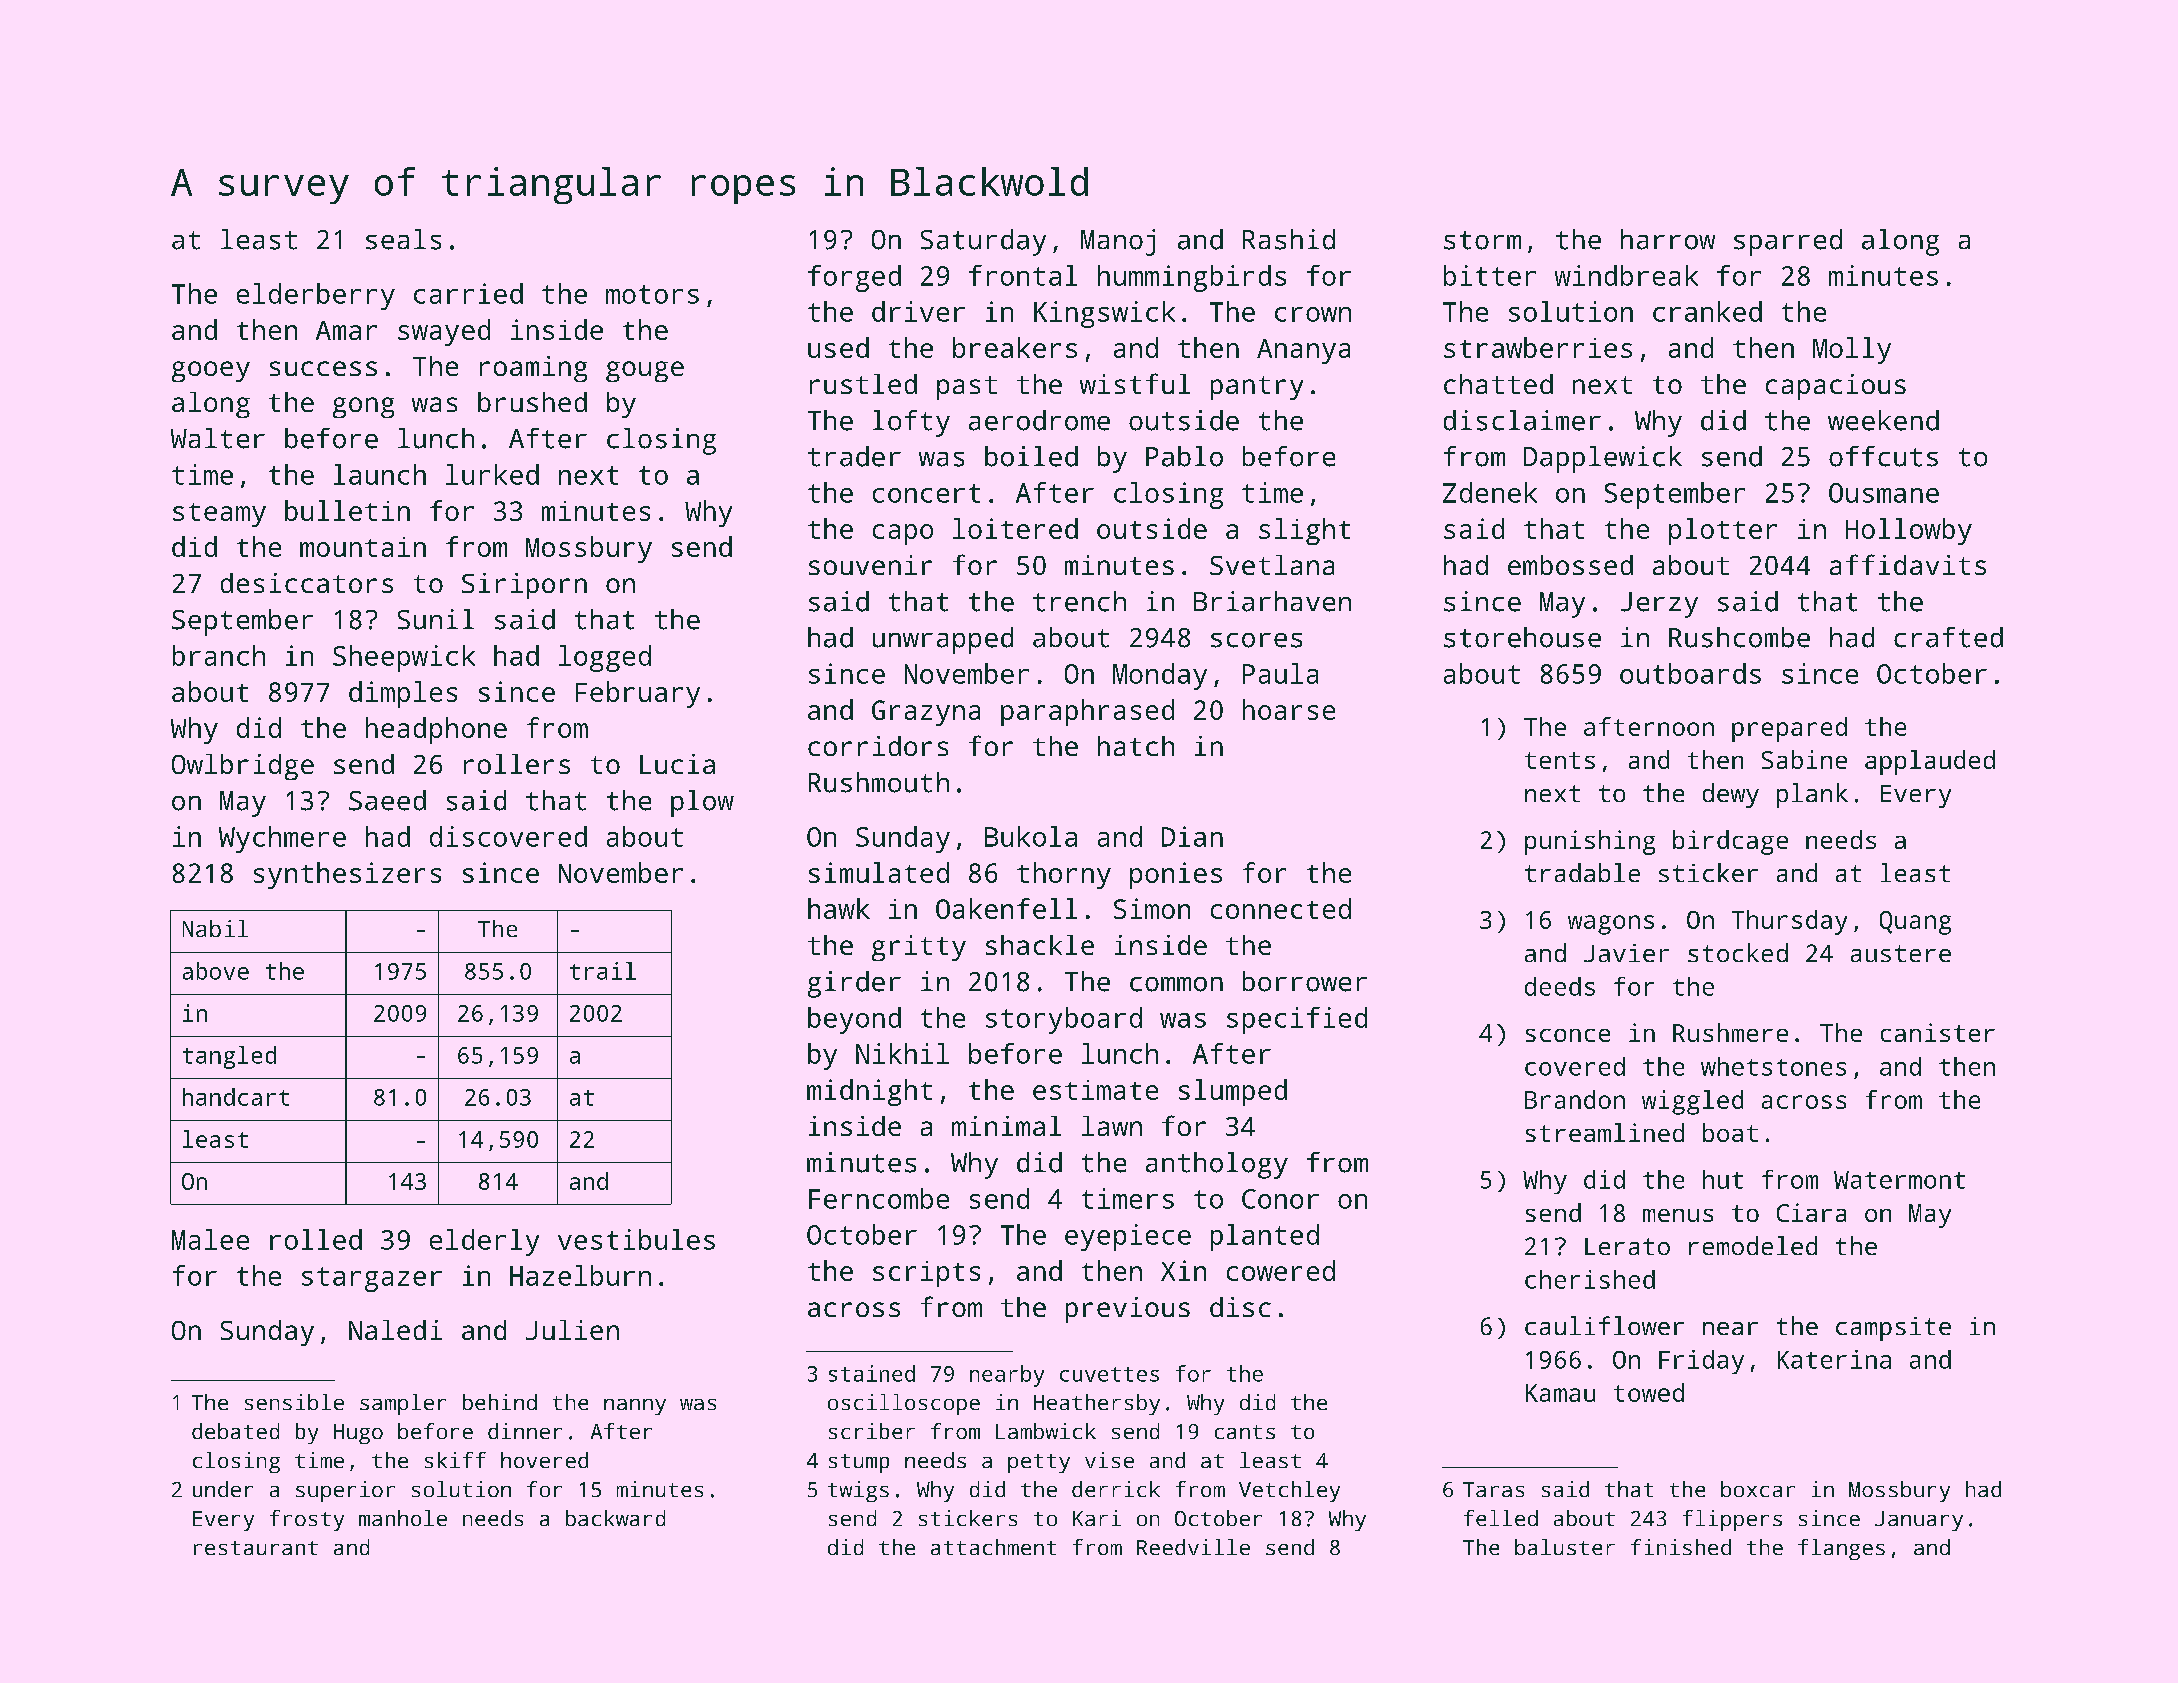 The height and width of the document is (1683, 2178). Describe the element at coordinates (403, 239) in the document. I see `seals` at that location.
